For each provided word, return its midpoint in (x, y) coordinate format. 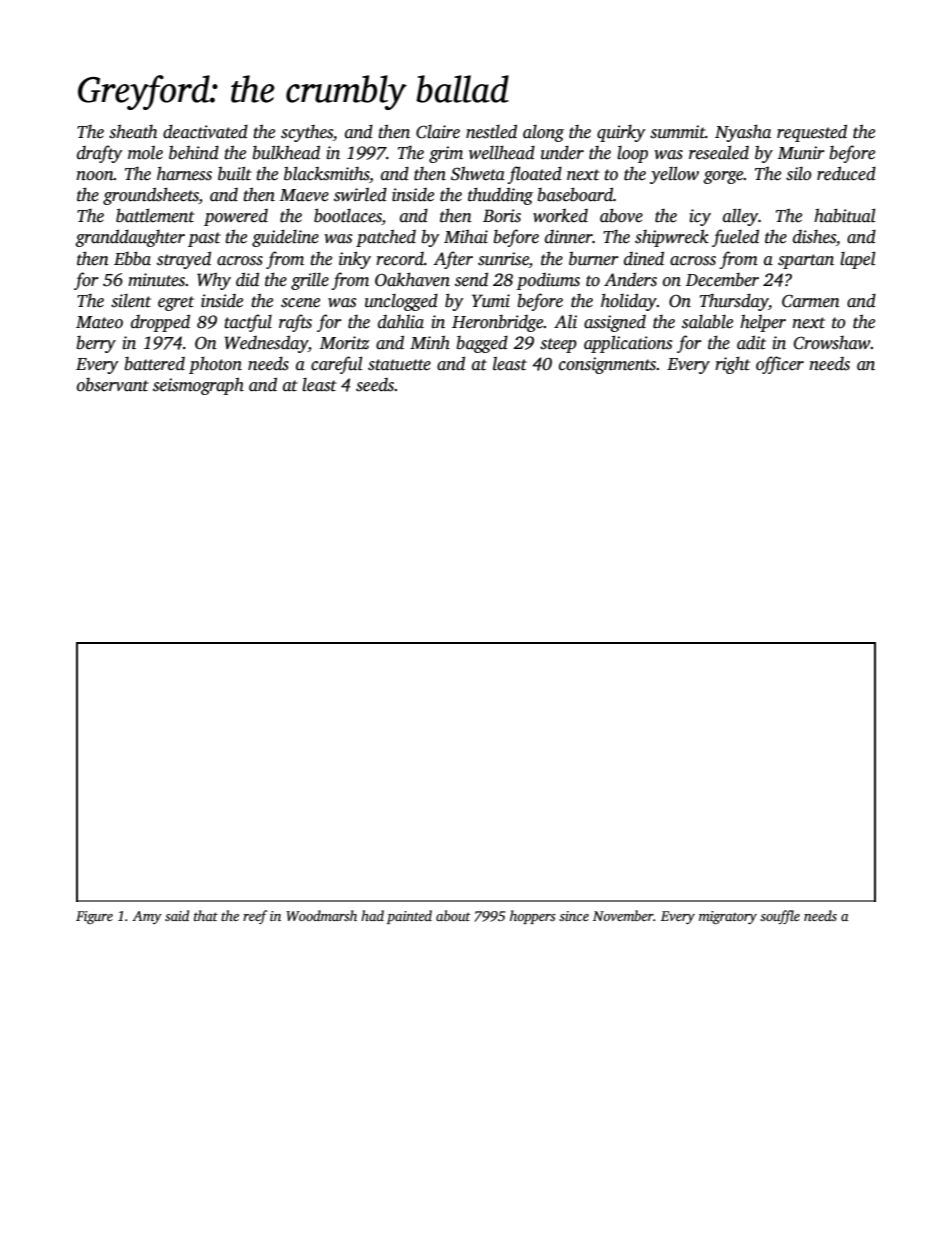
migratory (728, 917)
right (732, 365)
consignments (607, 365)
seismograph (198, 386)
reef (255, 917)
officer (780, 365)
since (574, 916)
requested (812, 133)
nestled (491, 131)
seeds (375, 385)
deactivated (205, 132)
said (177, 915)
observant (113, 385)
